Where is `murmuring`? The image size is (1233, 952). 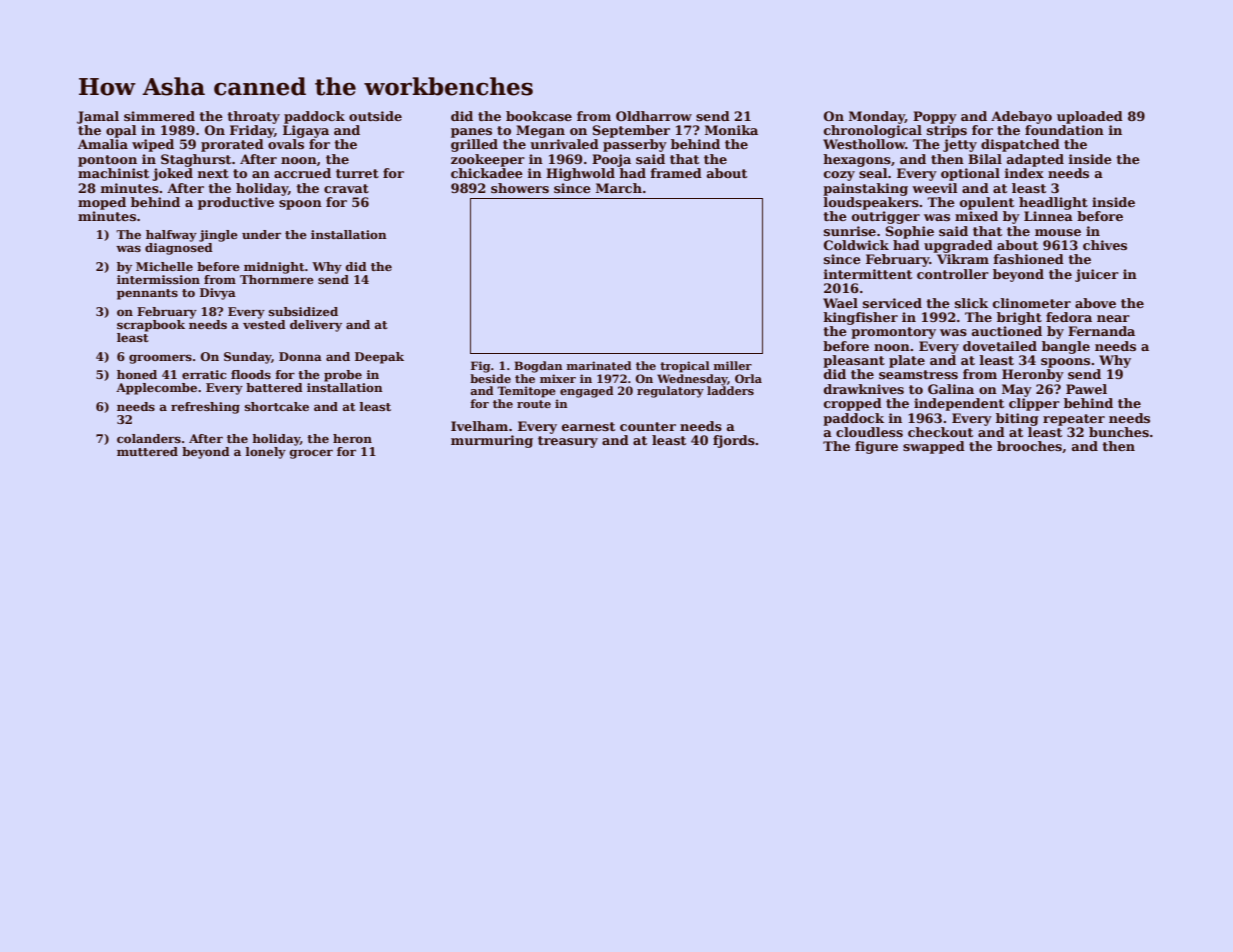 murmuring is located at coordinates (492, 441).
